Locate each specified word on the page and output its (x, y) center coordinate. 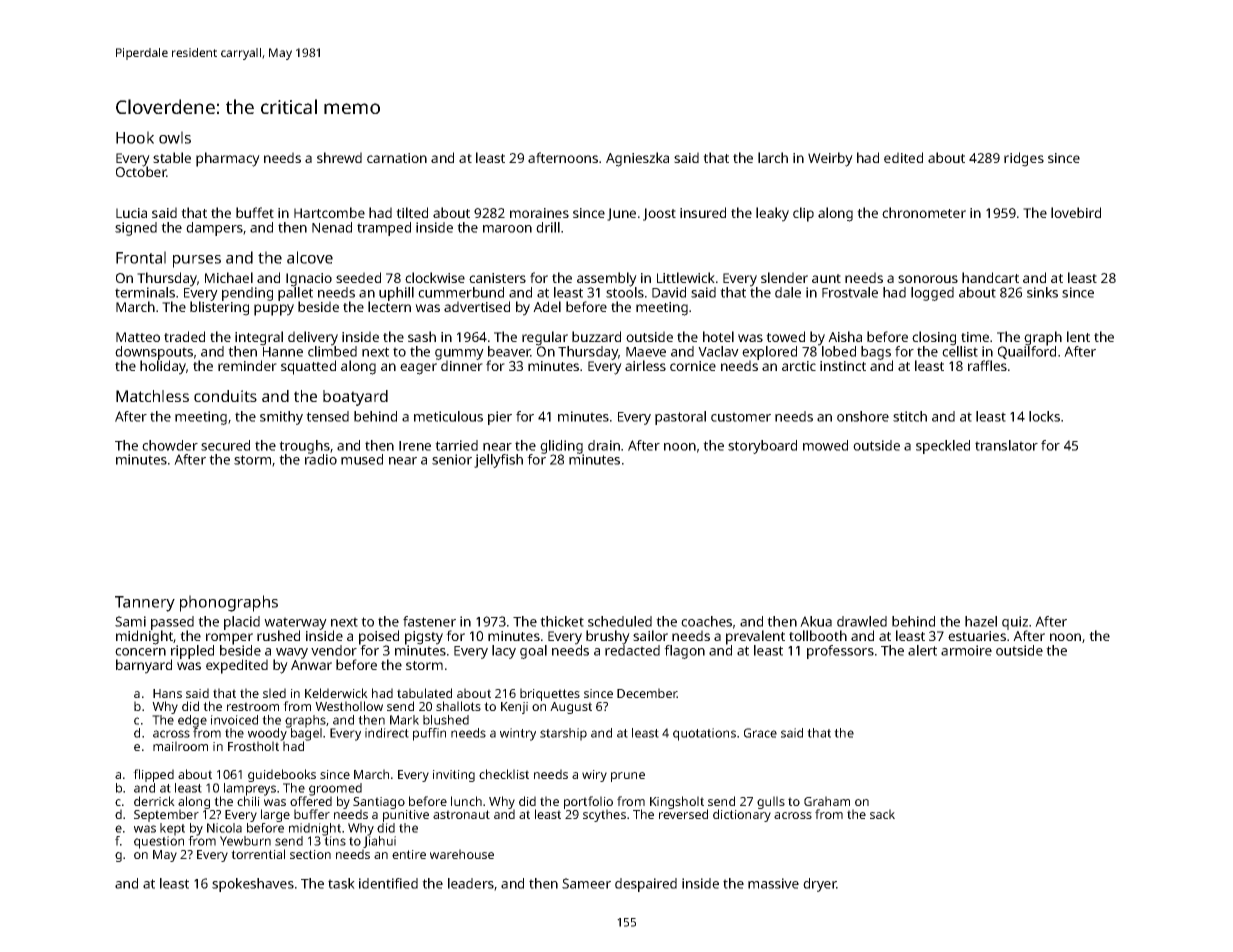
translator (1006, 445)
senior (452, 459)
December (647, 693)
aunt (826, 278)
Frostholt (253, 746)
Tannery (145, 604)
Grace (760, 733)
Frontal (141, 257)
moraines (539, 213)
